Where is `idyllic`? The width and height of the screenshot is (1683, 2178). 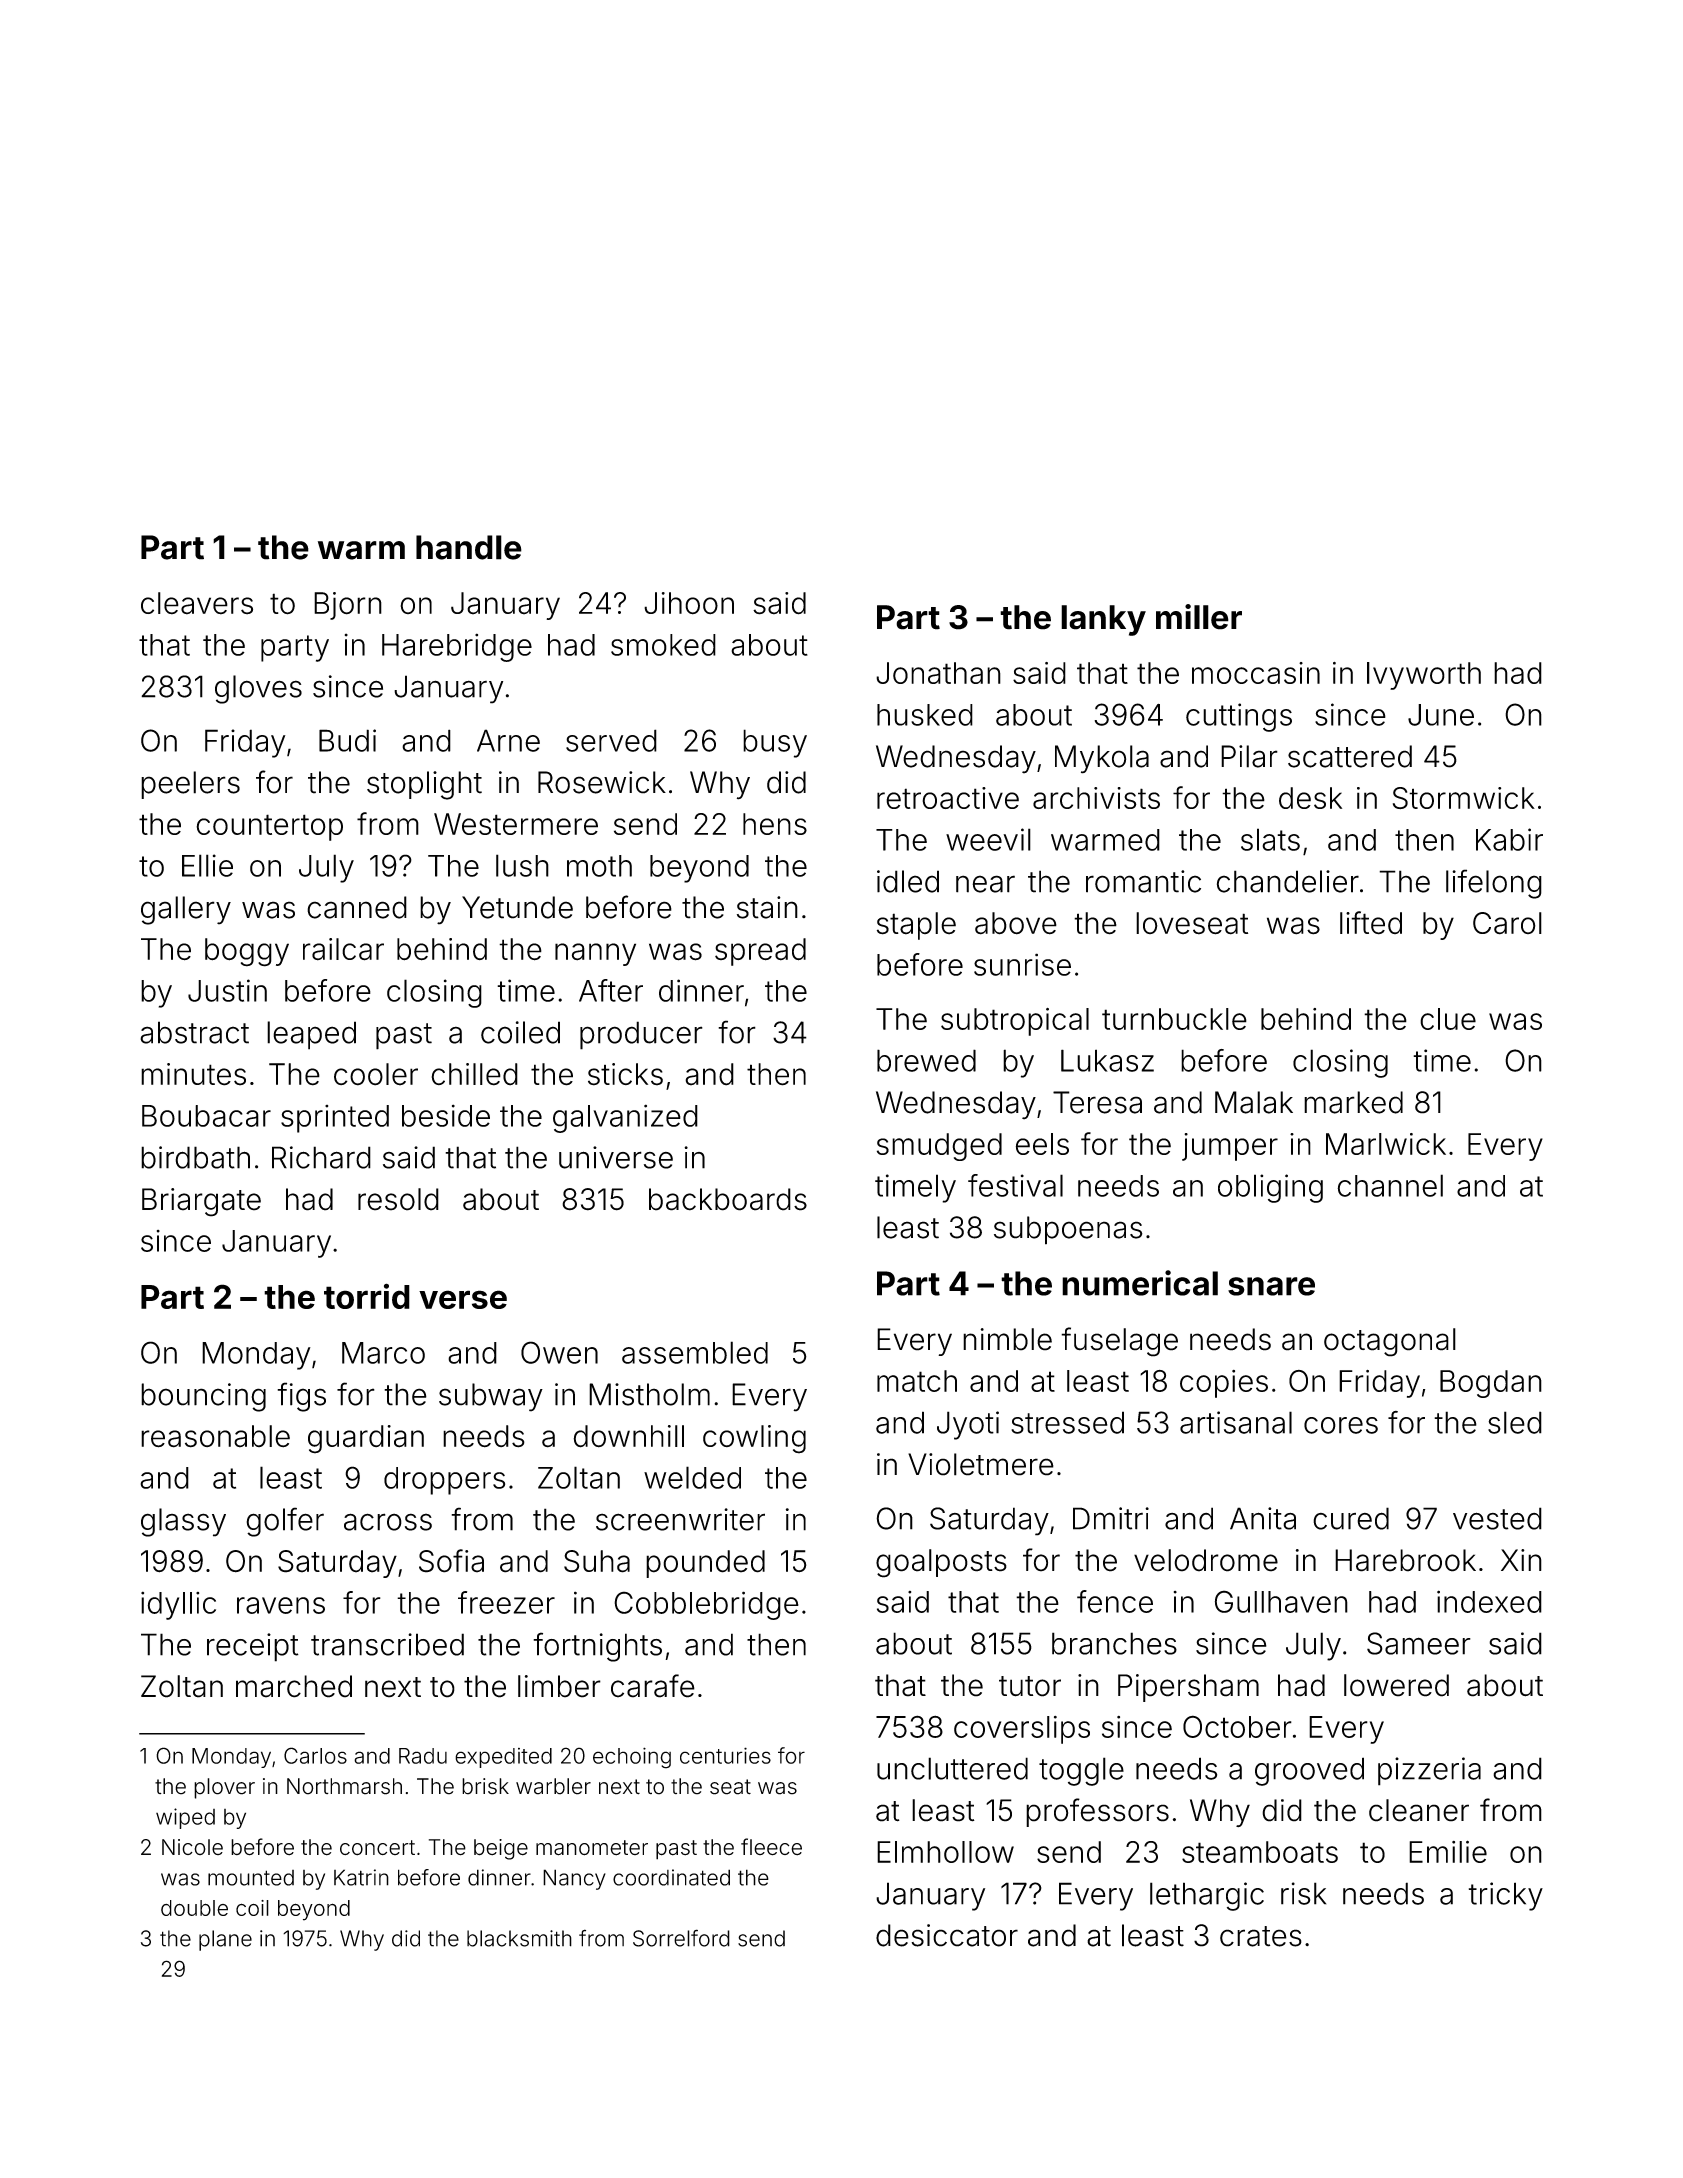 idyllic is located at coordinates (178, 1605).
